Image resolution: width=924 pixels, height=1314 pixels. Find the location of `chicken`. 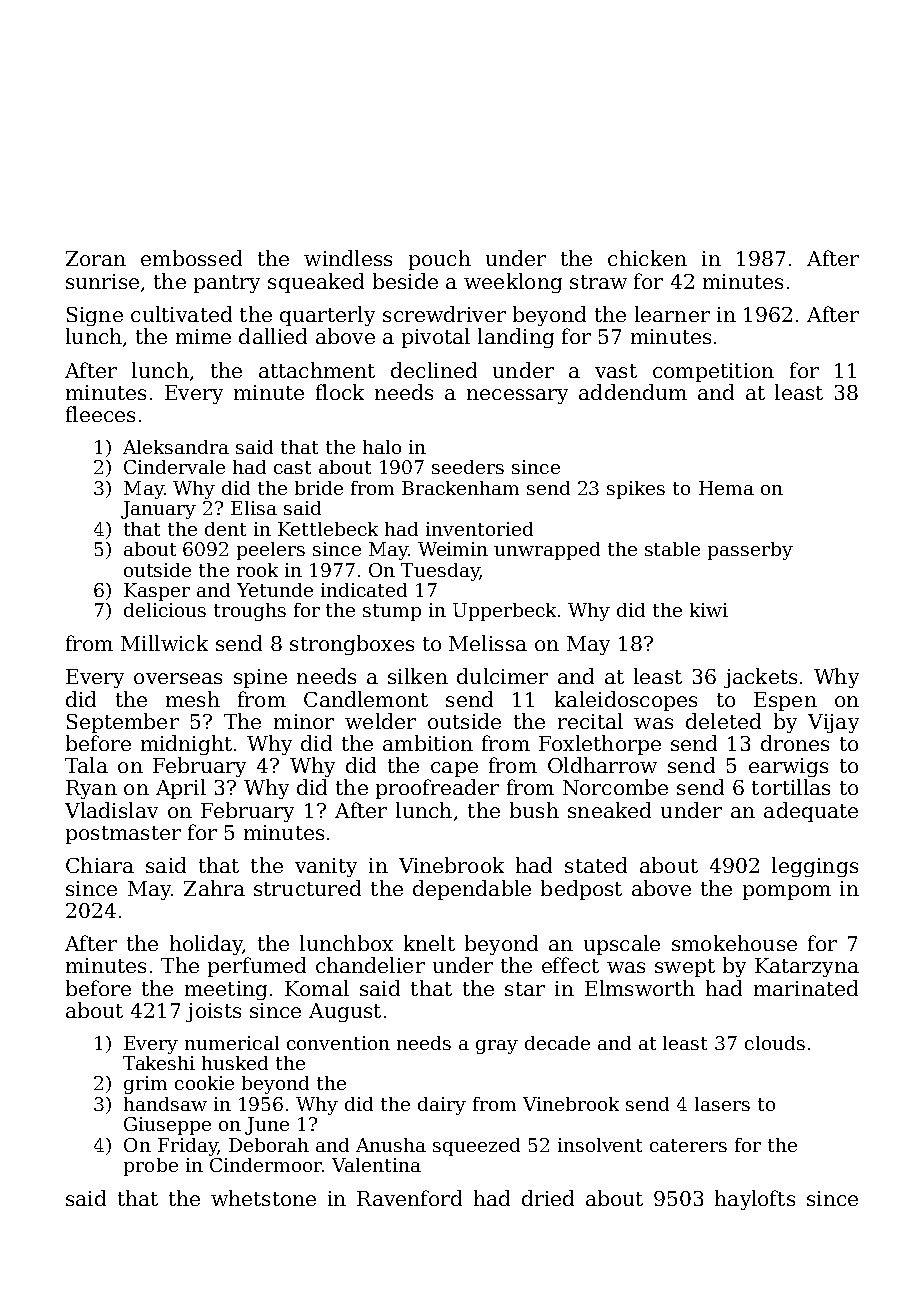

chicken is located at coordinates (647, 258).
